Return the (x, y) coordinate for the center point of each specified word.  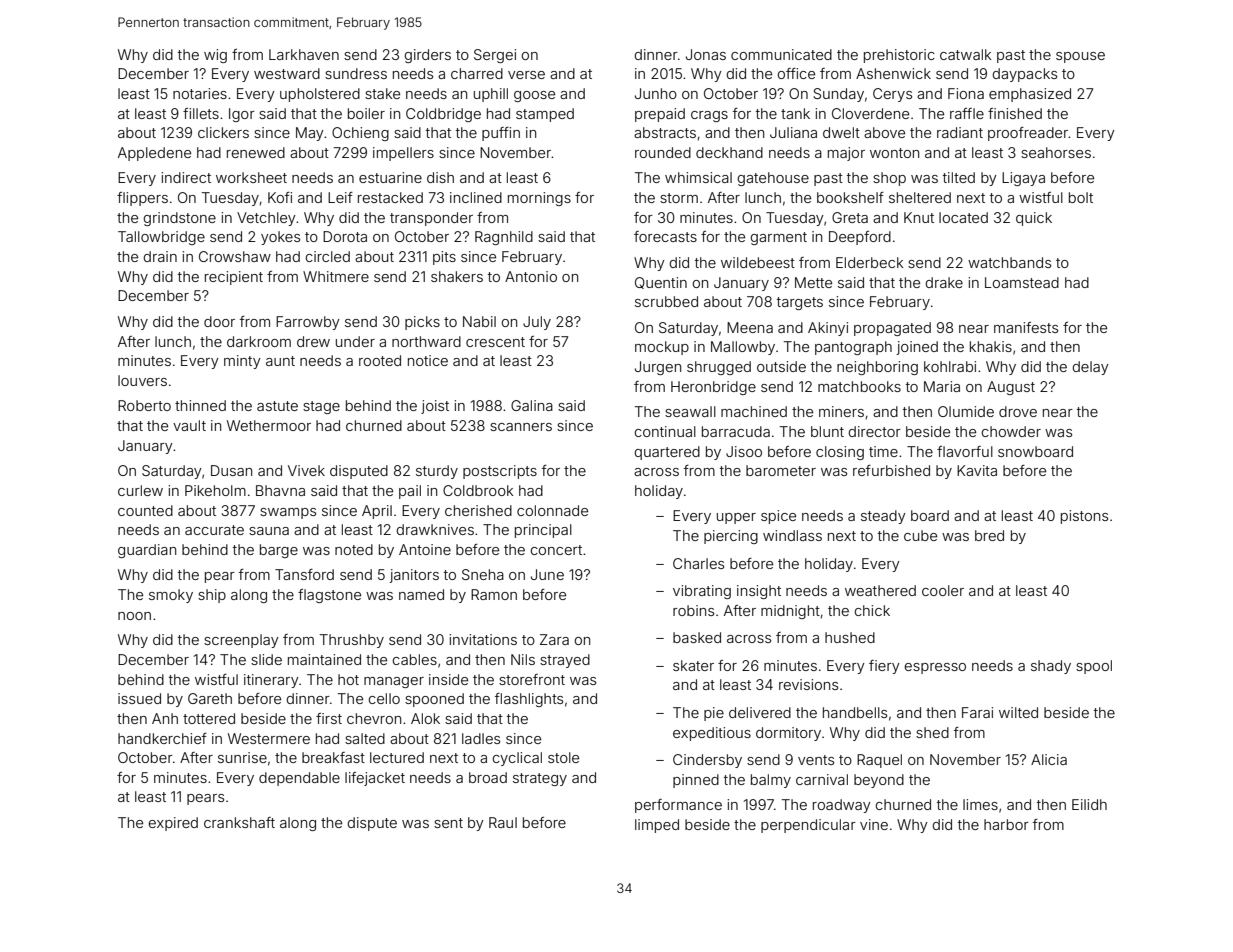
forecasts (665, 236)
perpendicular (808, 826)
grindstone (179, 219)
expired (173, 824)
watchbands (1009, 262)
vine (874, 824)
